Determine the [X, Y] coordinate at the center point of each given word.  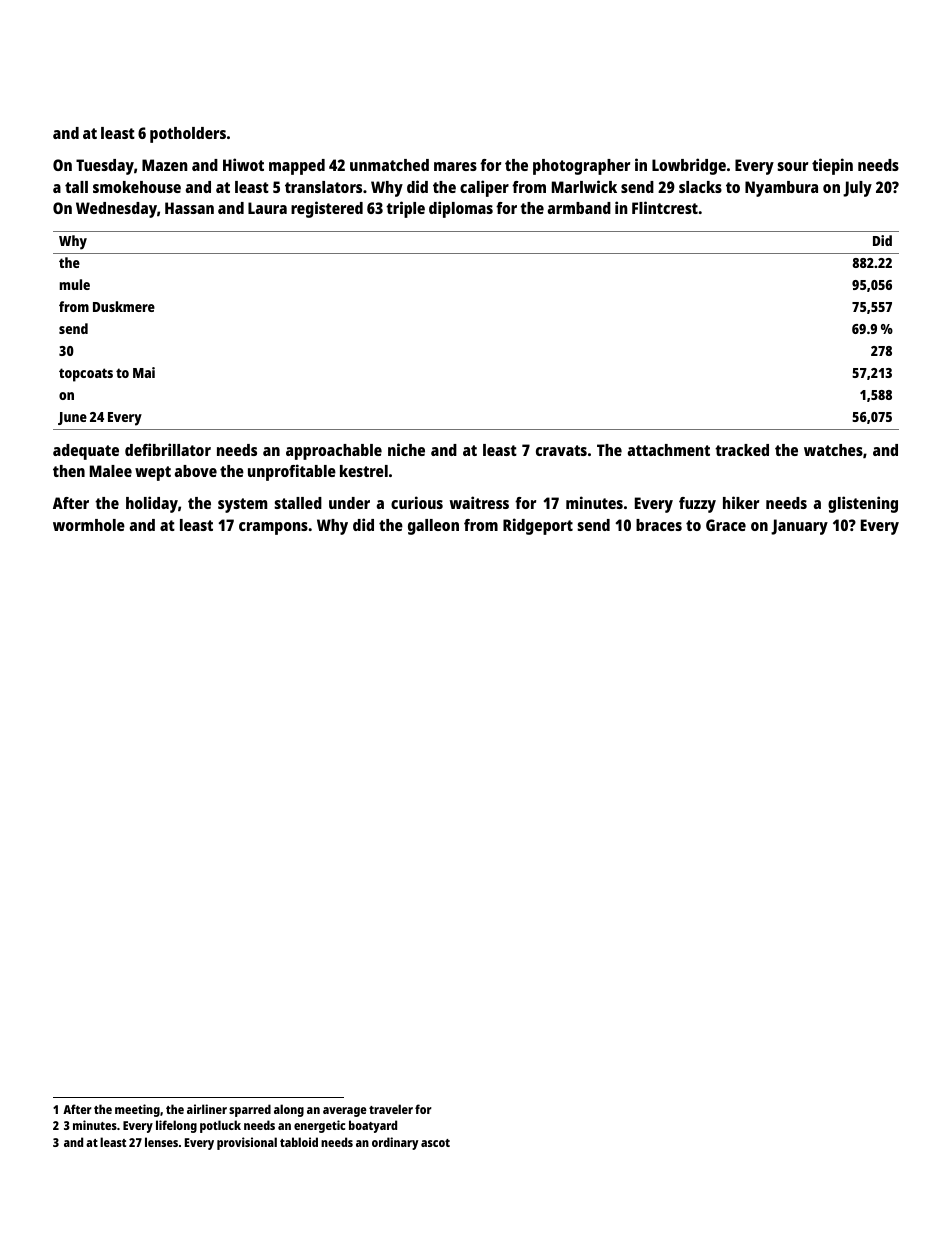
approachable [334, 452]
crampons [273, 528]
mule [75, 284]
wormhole [89, 525]
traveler [391, 1109]
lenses [161, 1142]
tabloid [299, 1142]
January [799, 527]
